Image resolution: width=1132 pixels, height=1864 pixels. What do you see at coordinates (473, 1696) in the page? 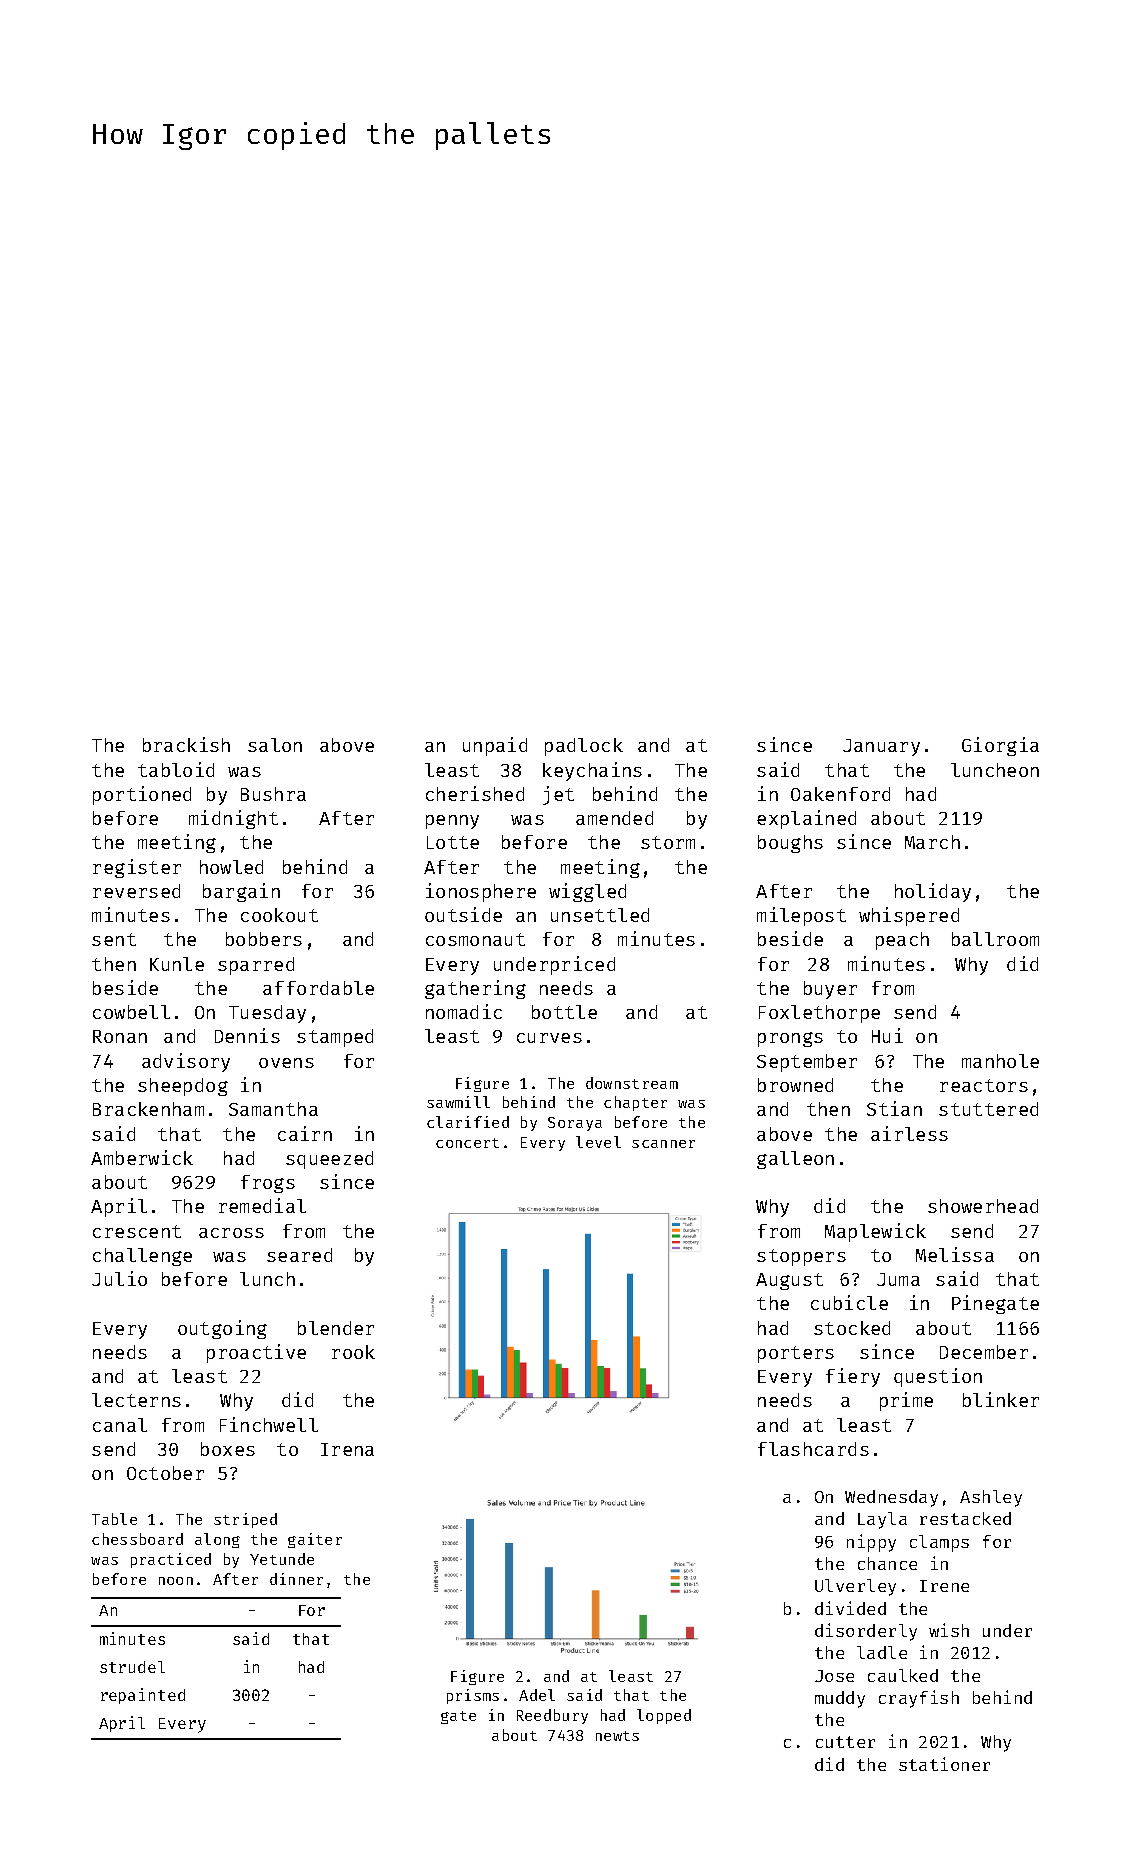
I see `prisms` at bounding box center [473, 1696].
